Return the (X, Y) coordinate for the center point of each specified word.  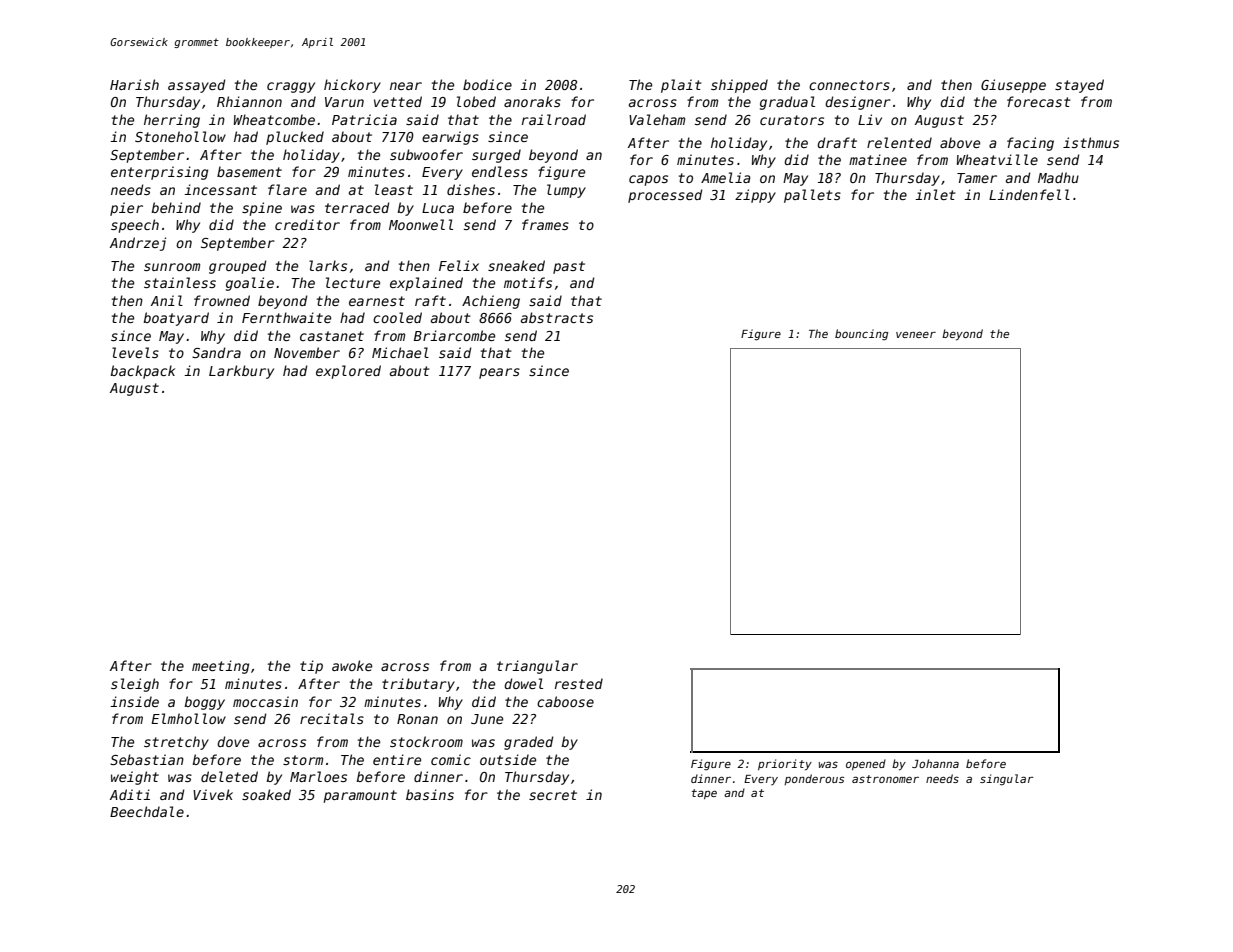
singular (1007, 780)
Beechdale (147, 811)
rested (579, 683)
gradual (787, 103)
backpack (142, 372)
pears (499, 373)
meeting (220, 667)
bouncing (861, 334)
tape (704, 794)
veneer (916, 334)
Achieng (491, 302)
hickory (352, 86)
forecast (1038, 101)
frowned (222, 300)
